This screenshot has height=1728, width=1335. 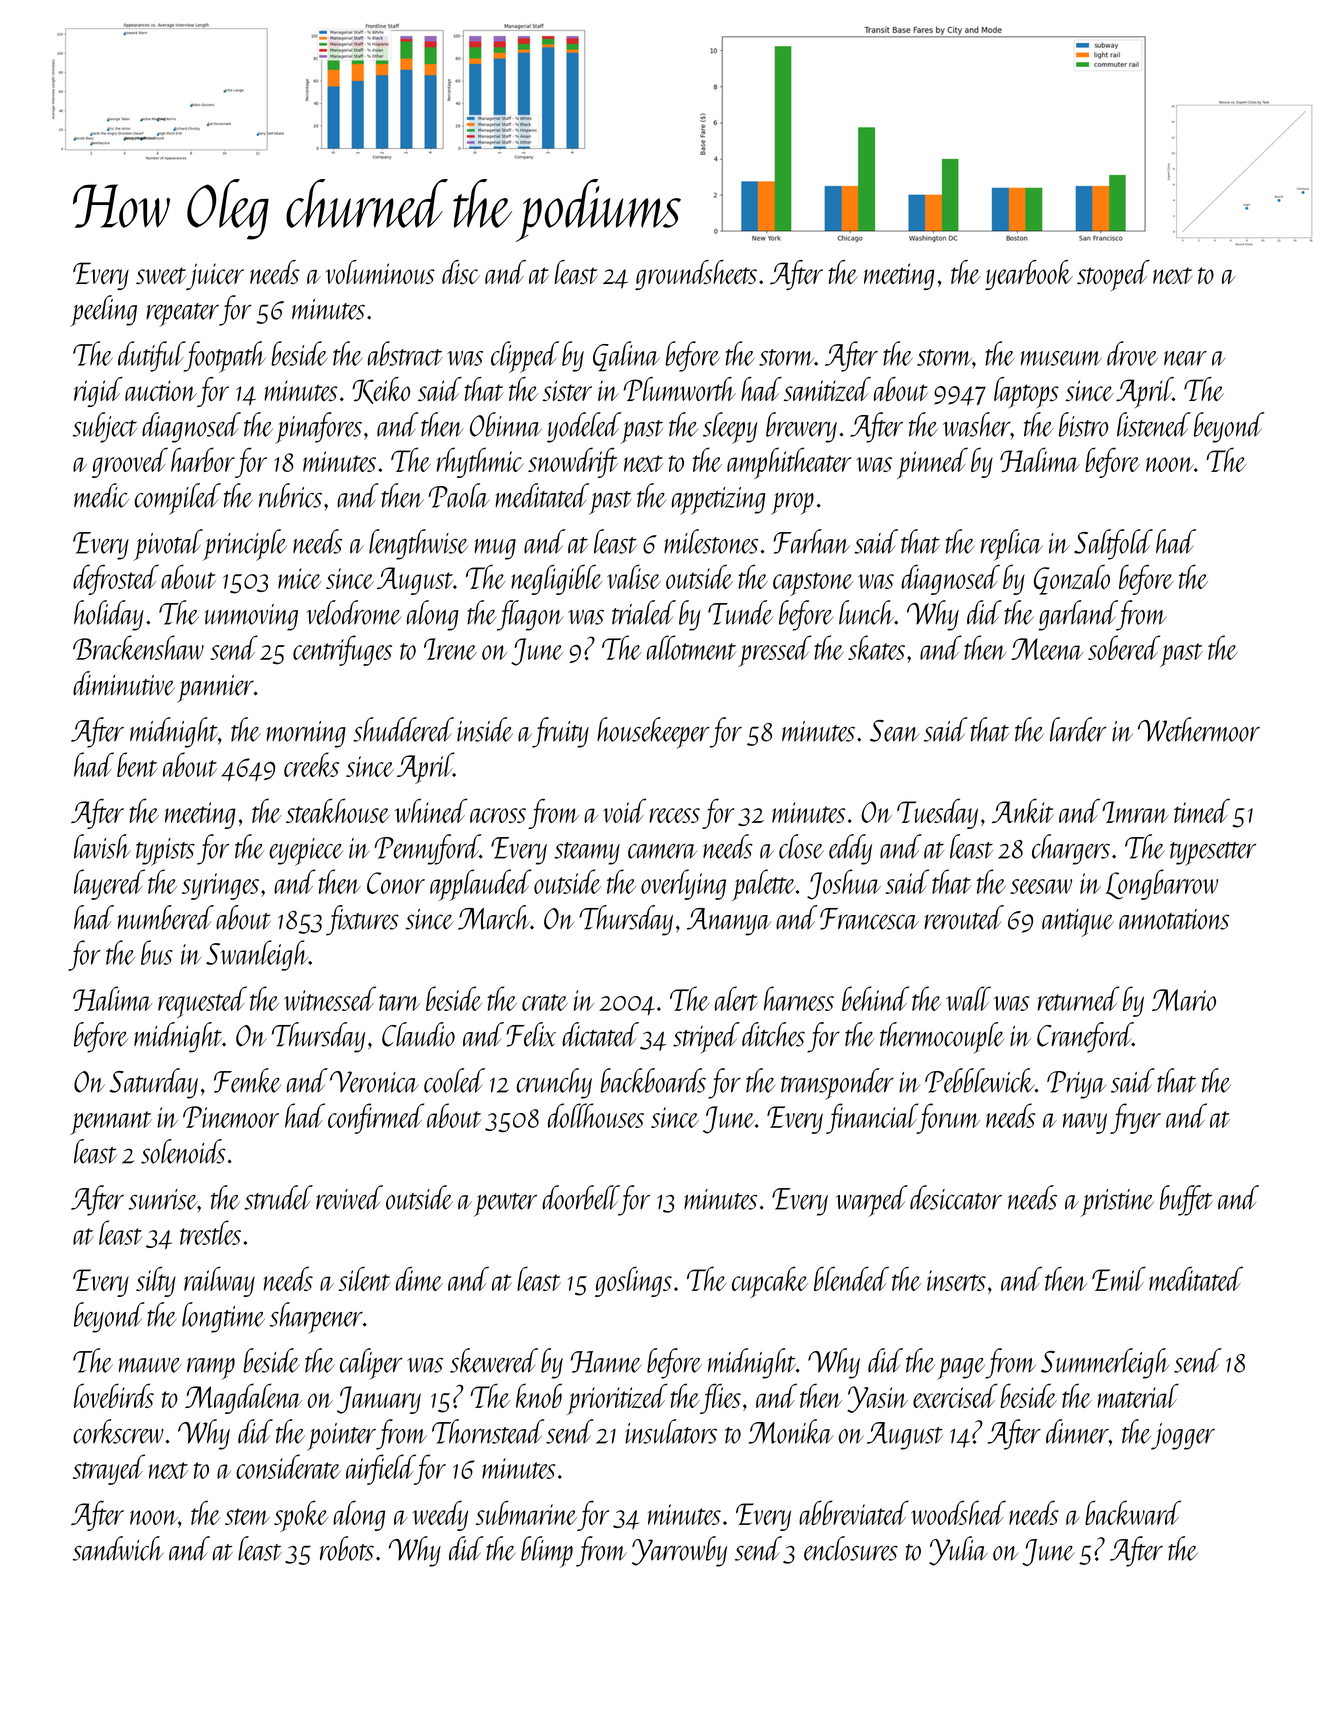 What do you see at coordinates (396, 883) in the screenshot?
I see `Conor` at bounding box center [396, 883].
